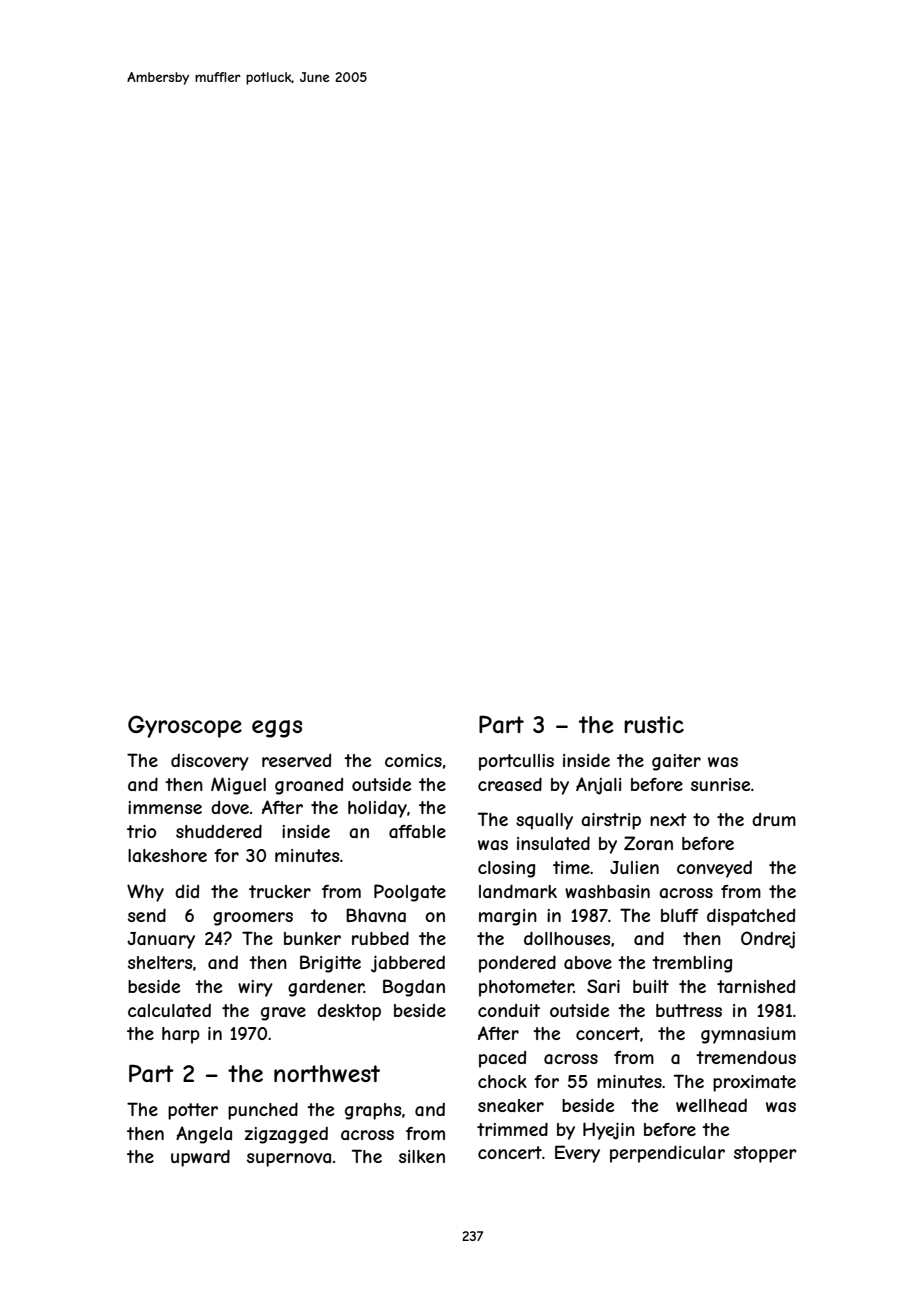 The width and height of the document is (924, 1311). I want to click on sneaker, so click(511, 1105).
